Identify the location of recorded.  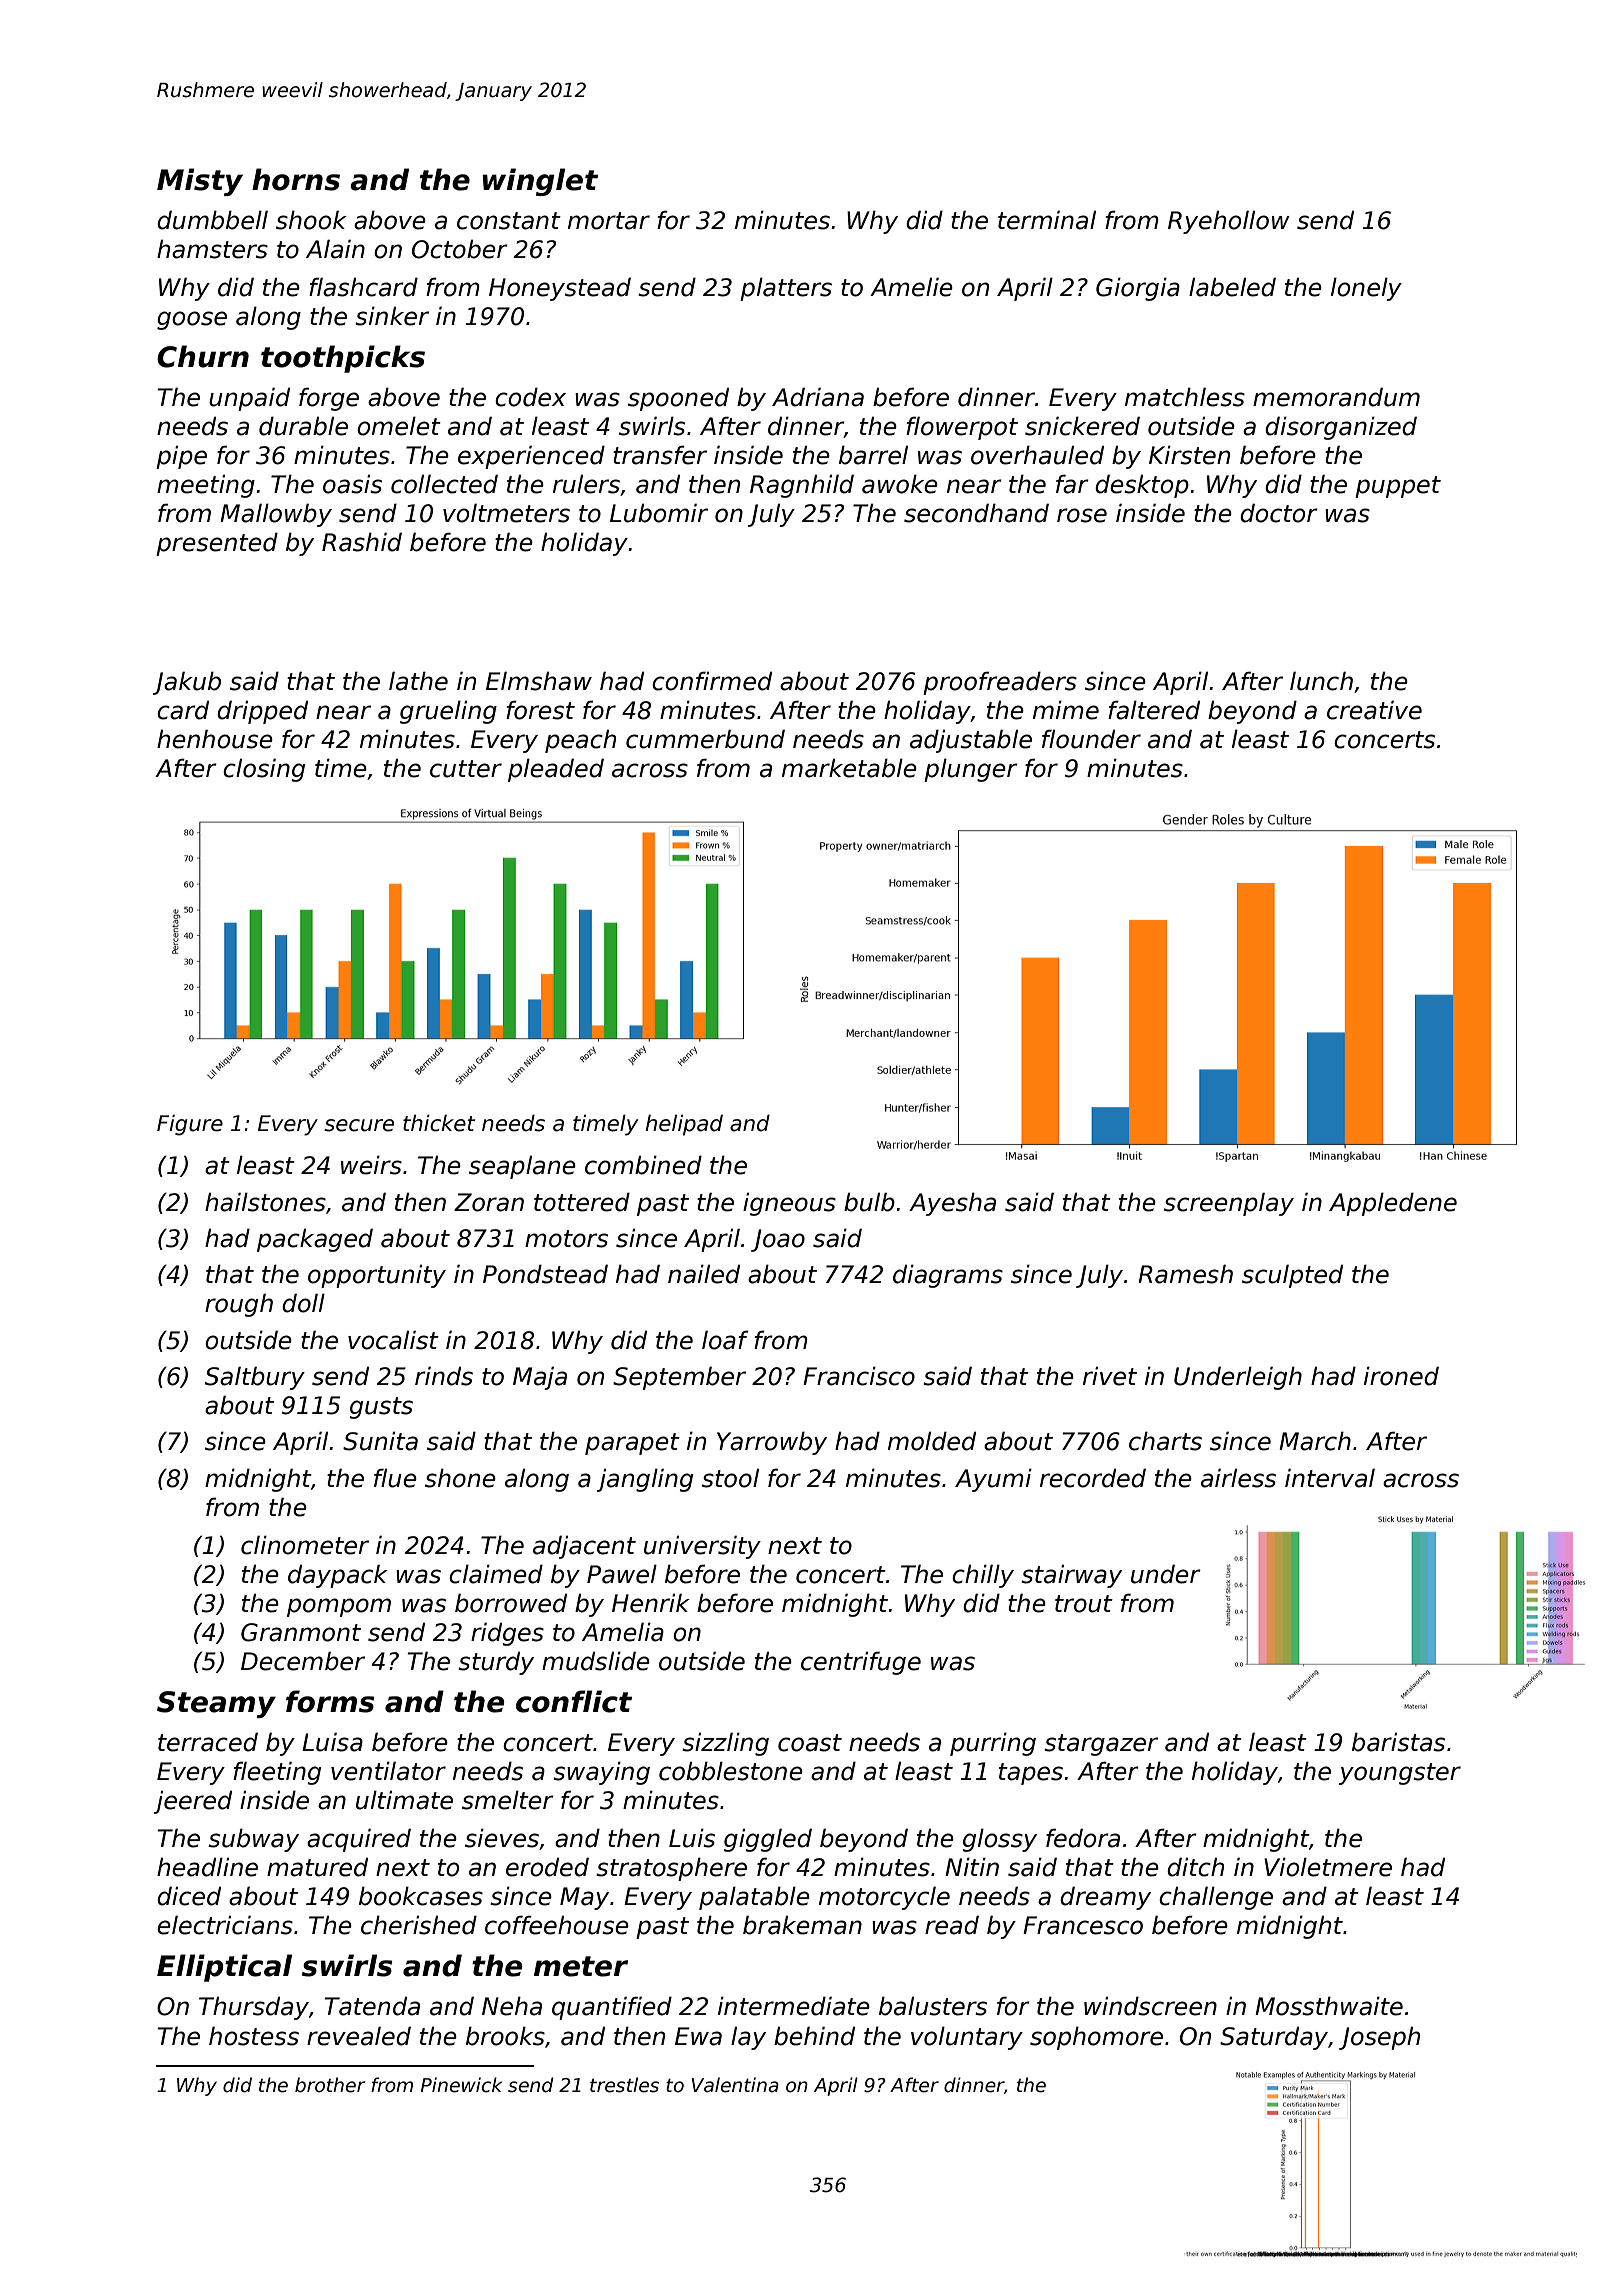
(1093, 1478).
